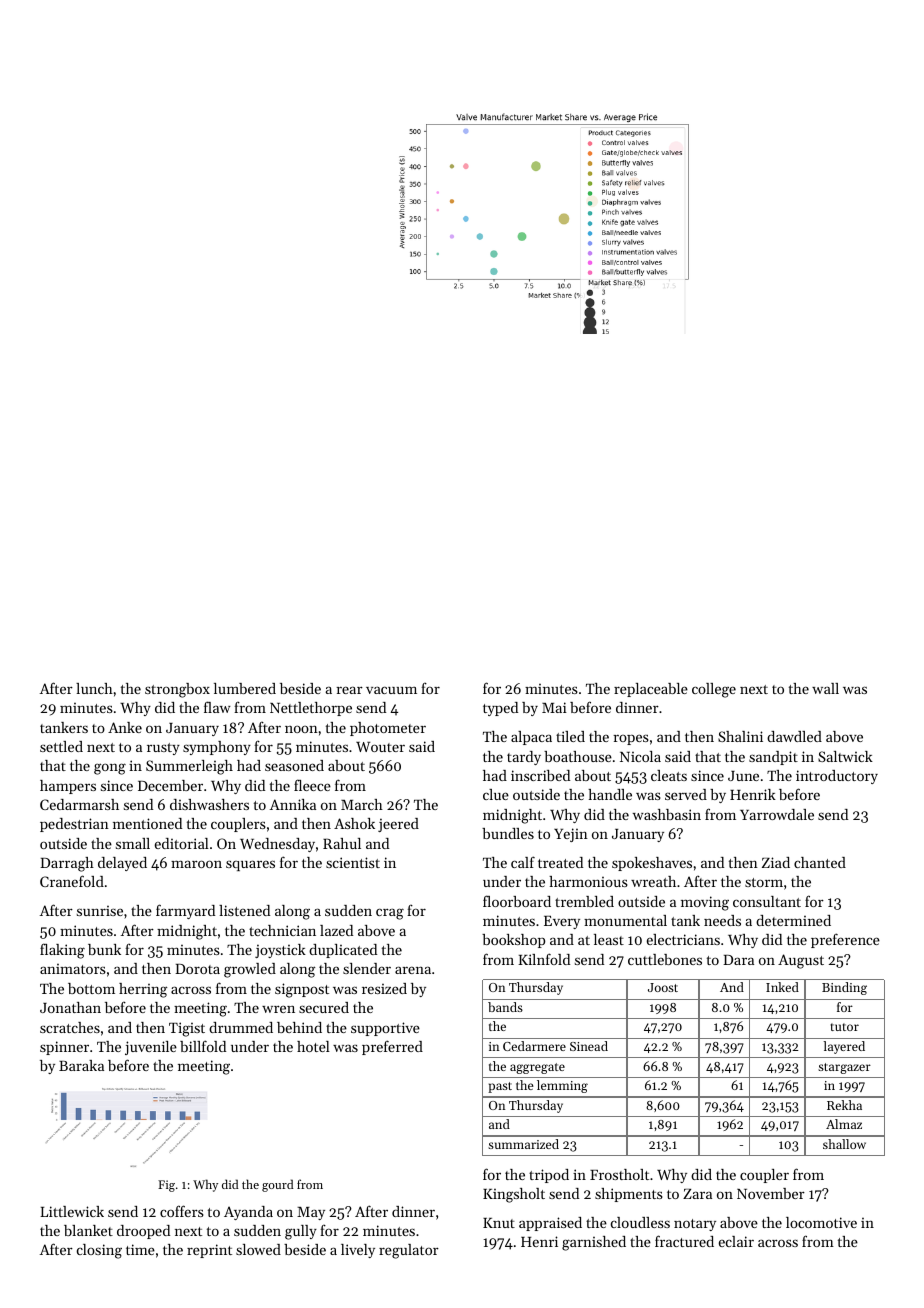 Image resolution: width=924 pixels, height=1308 pixels. What do you see at coordinates (837, 777) in the screenshot?
I see `introductory` at bounding box center [837, 777].
